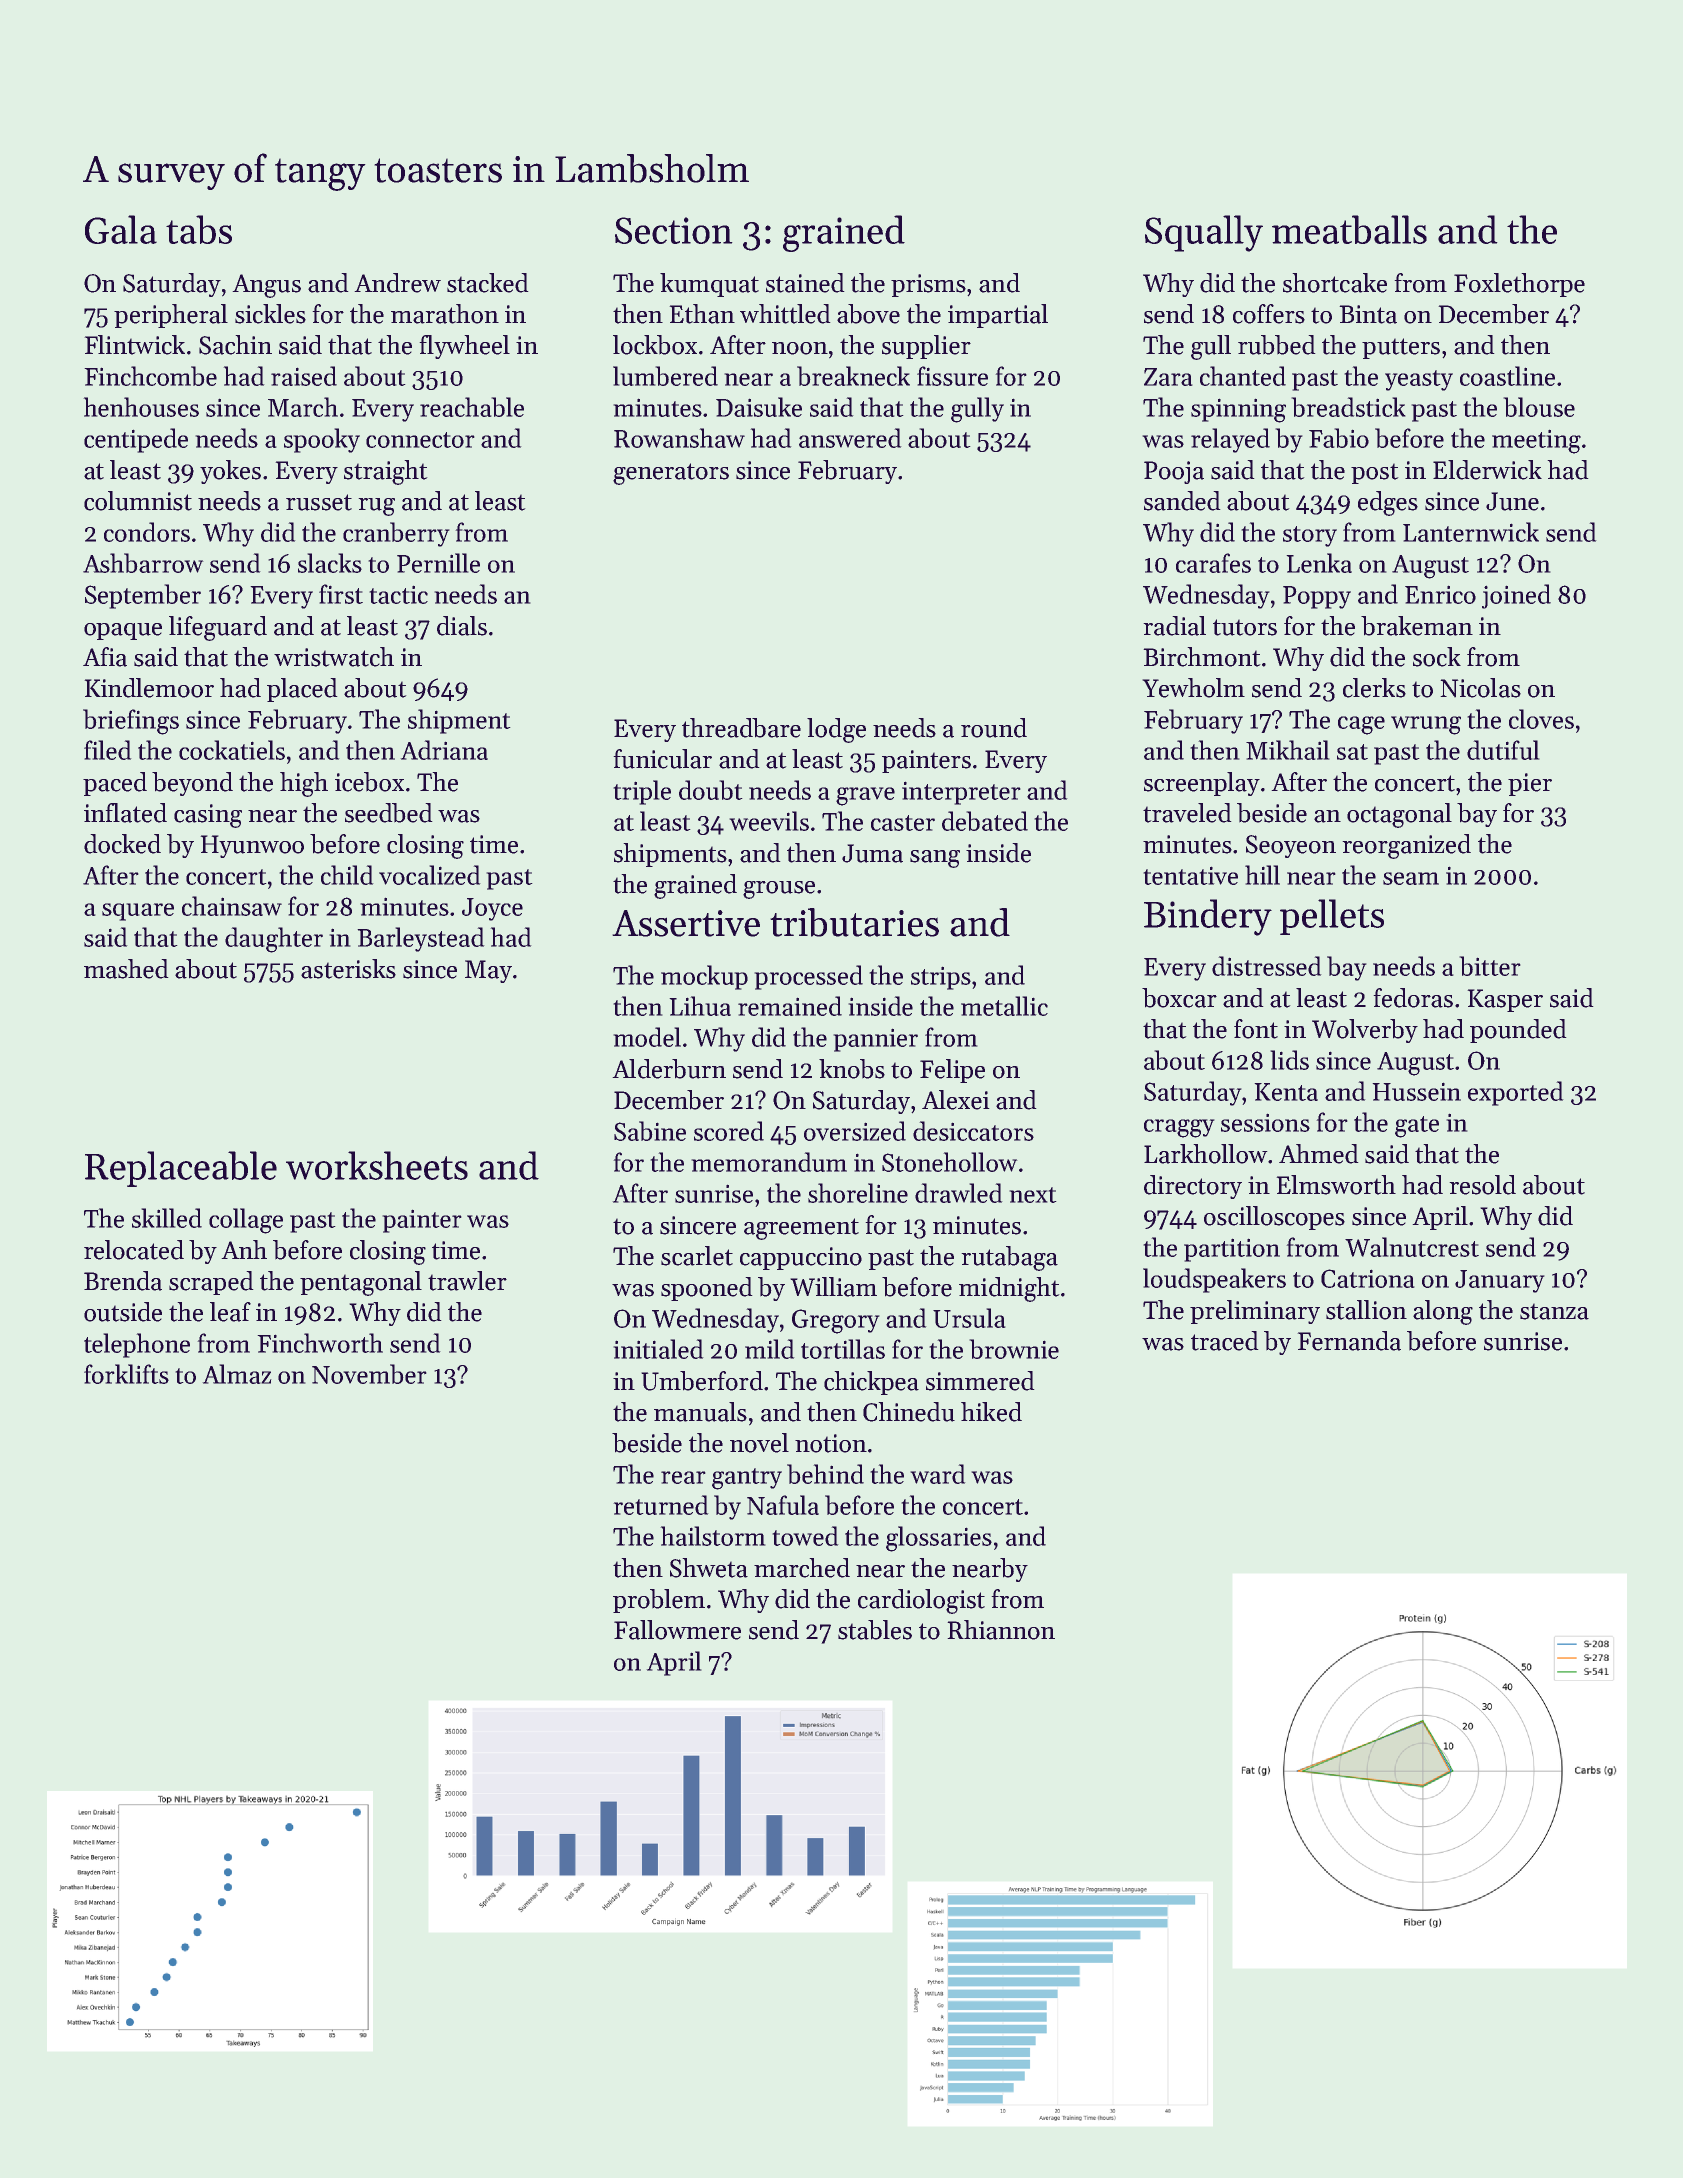  What do you see at coordinates (397, 283) in the document?
I see `Andrew` at bounding box center [397, 283].
